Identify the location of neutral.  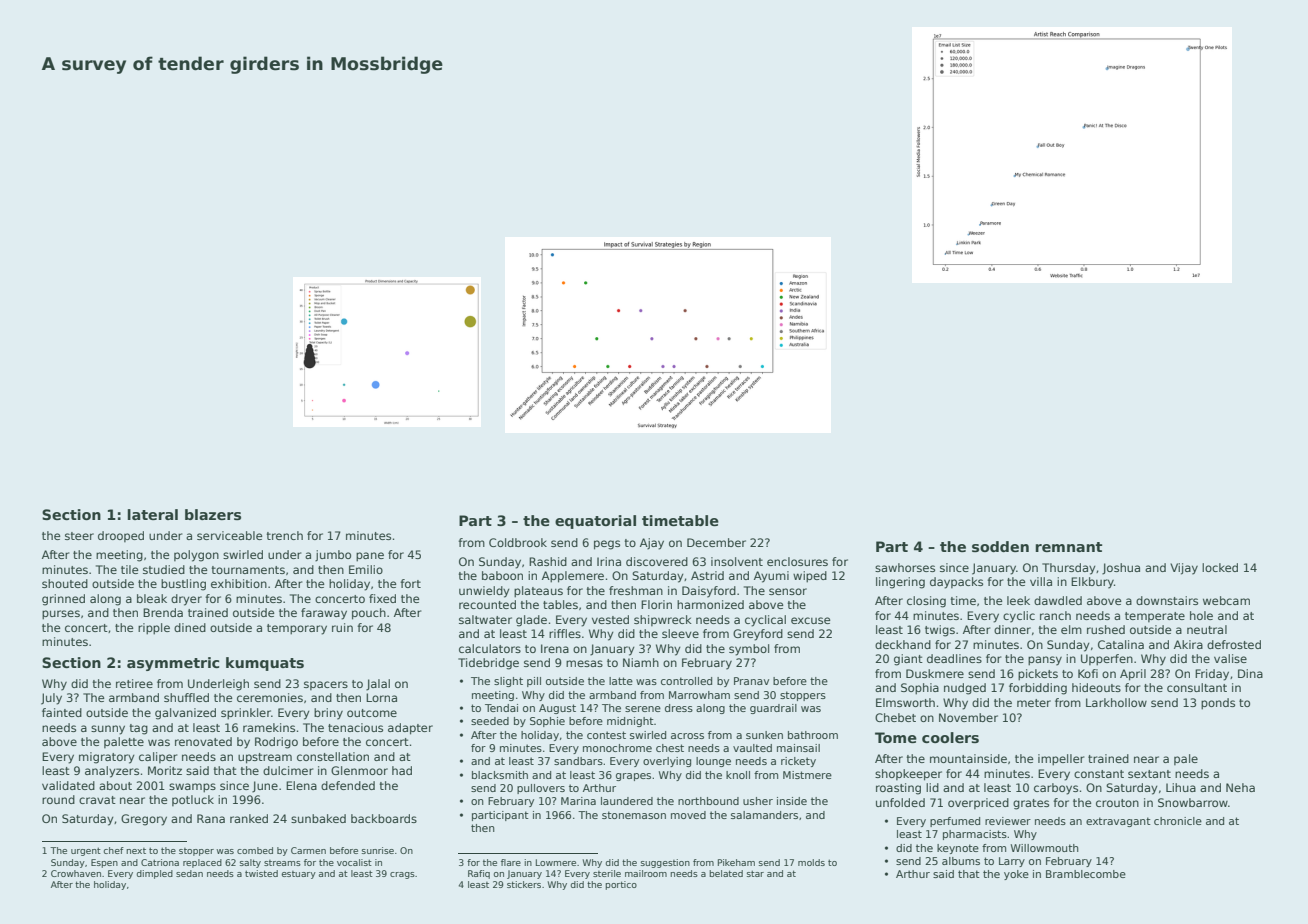
(1207, 629).
